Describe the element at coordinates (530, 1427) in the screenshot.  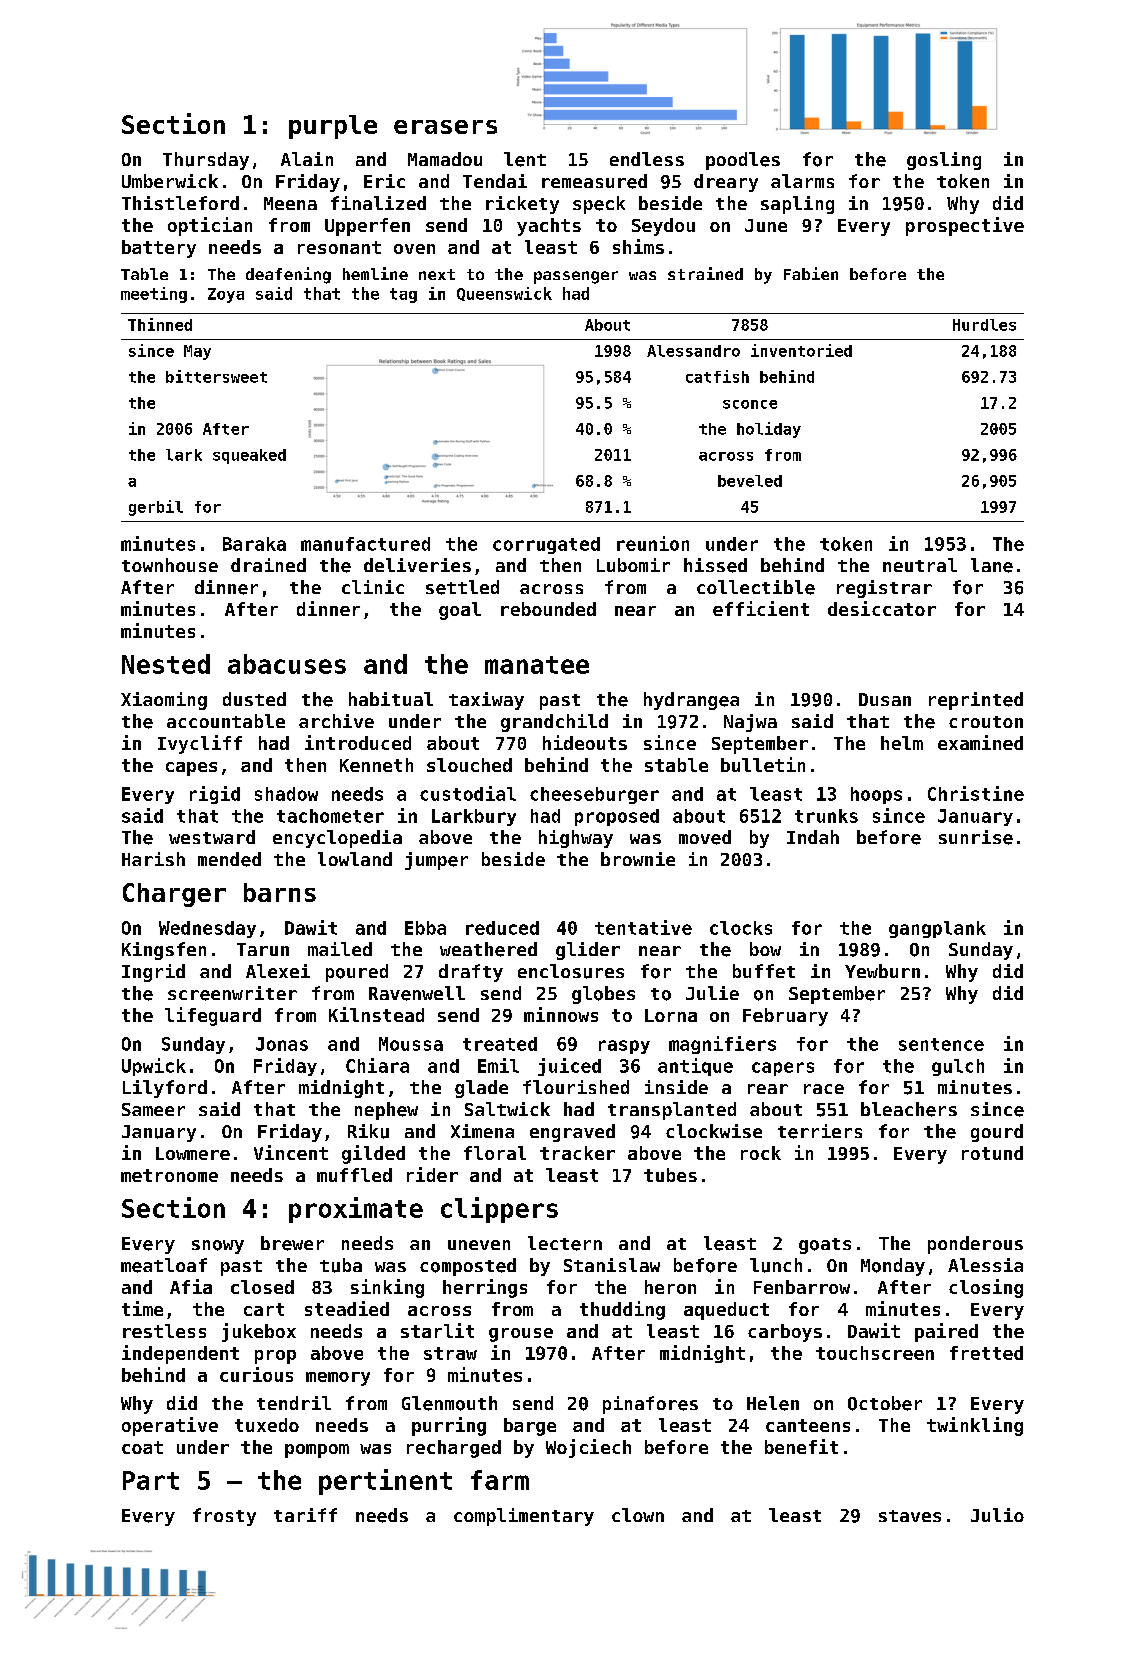
I see `barge` at that location.
